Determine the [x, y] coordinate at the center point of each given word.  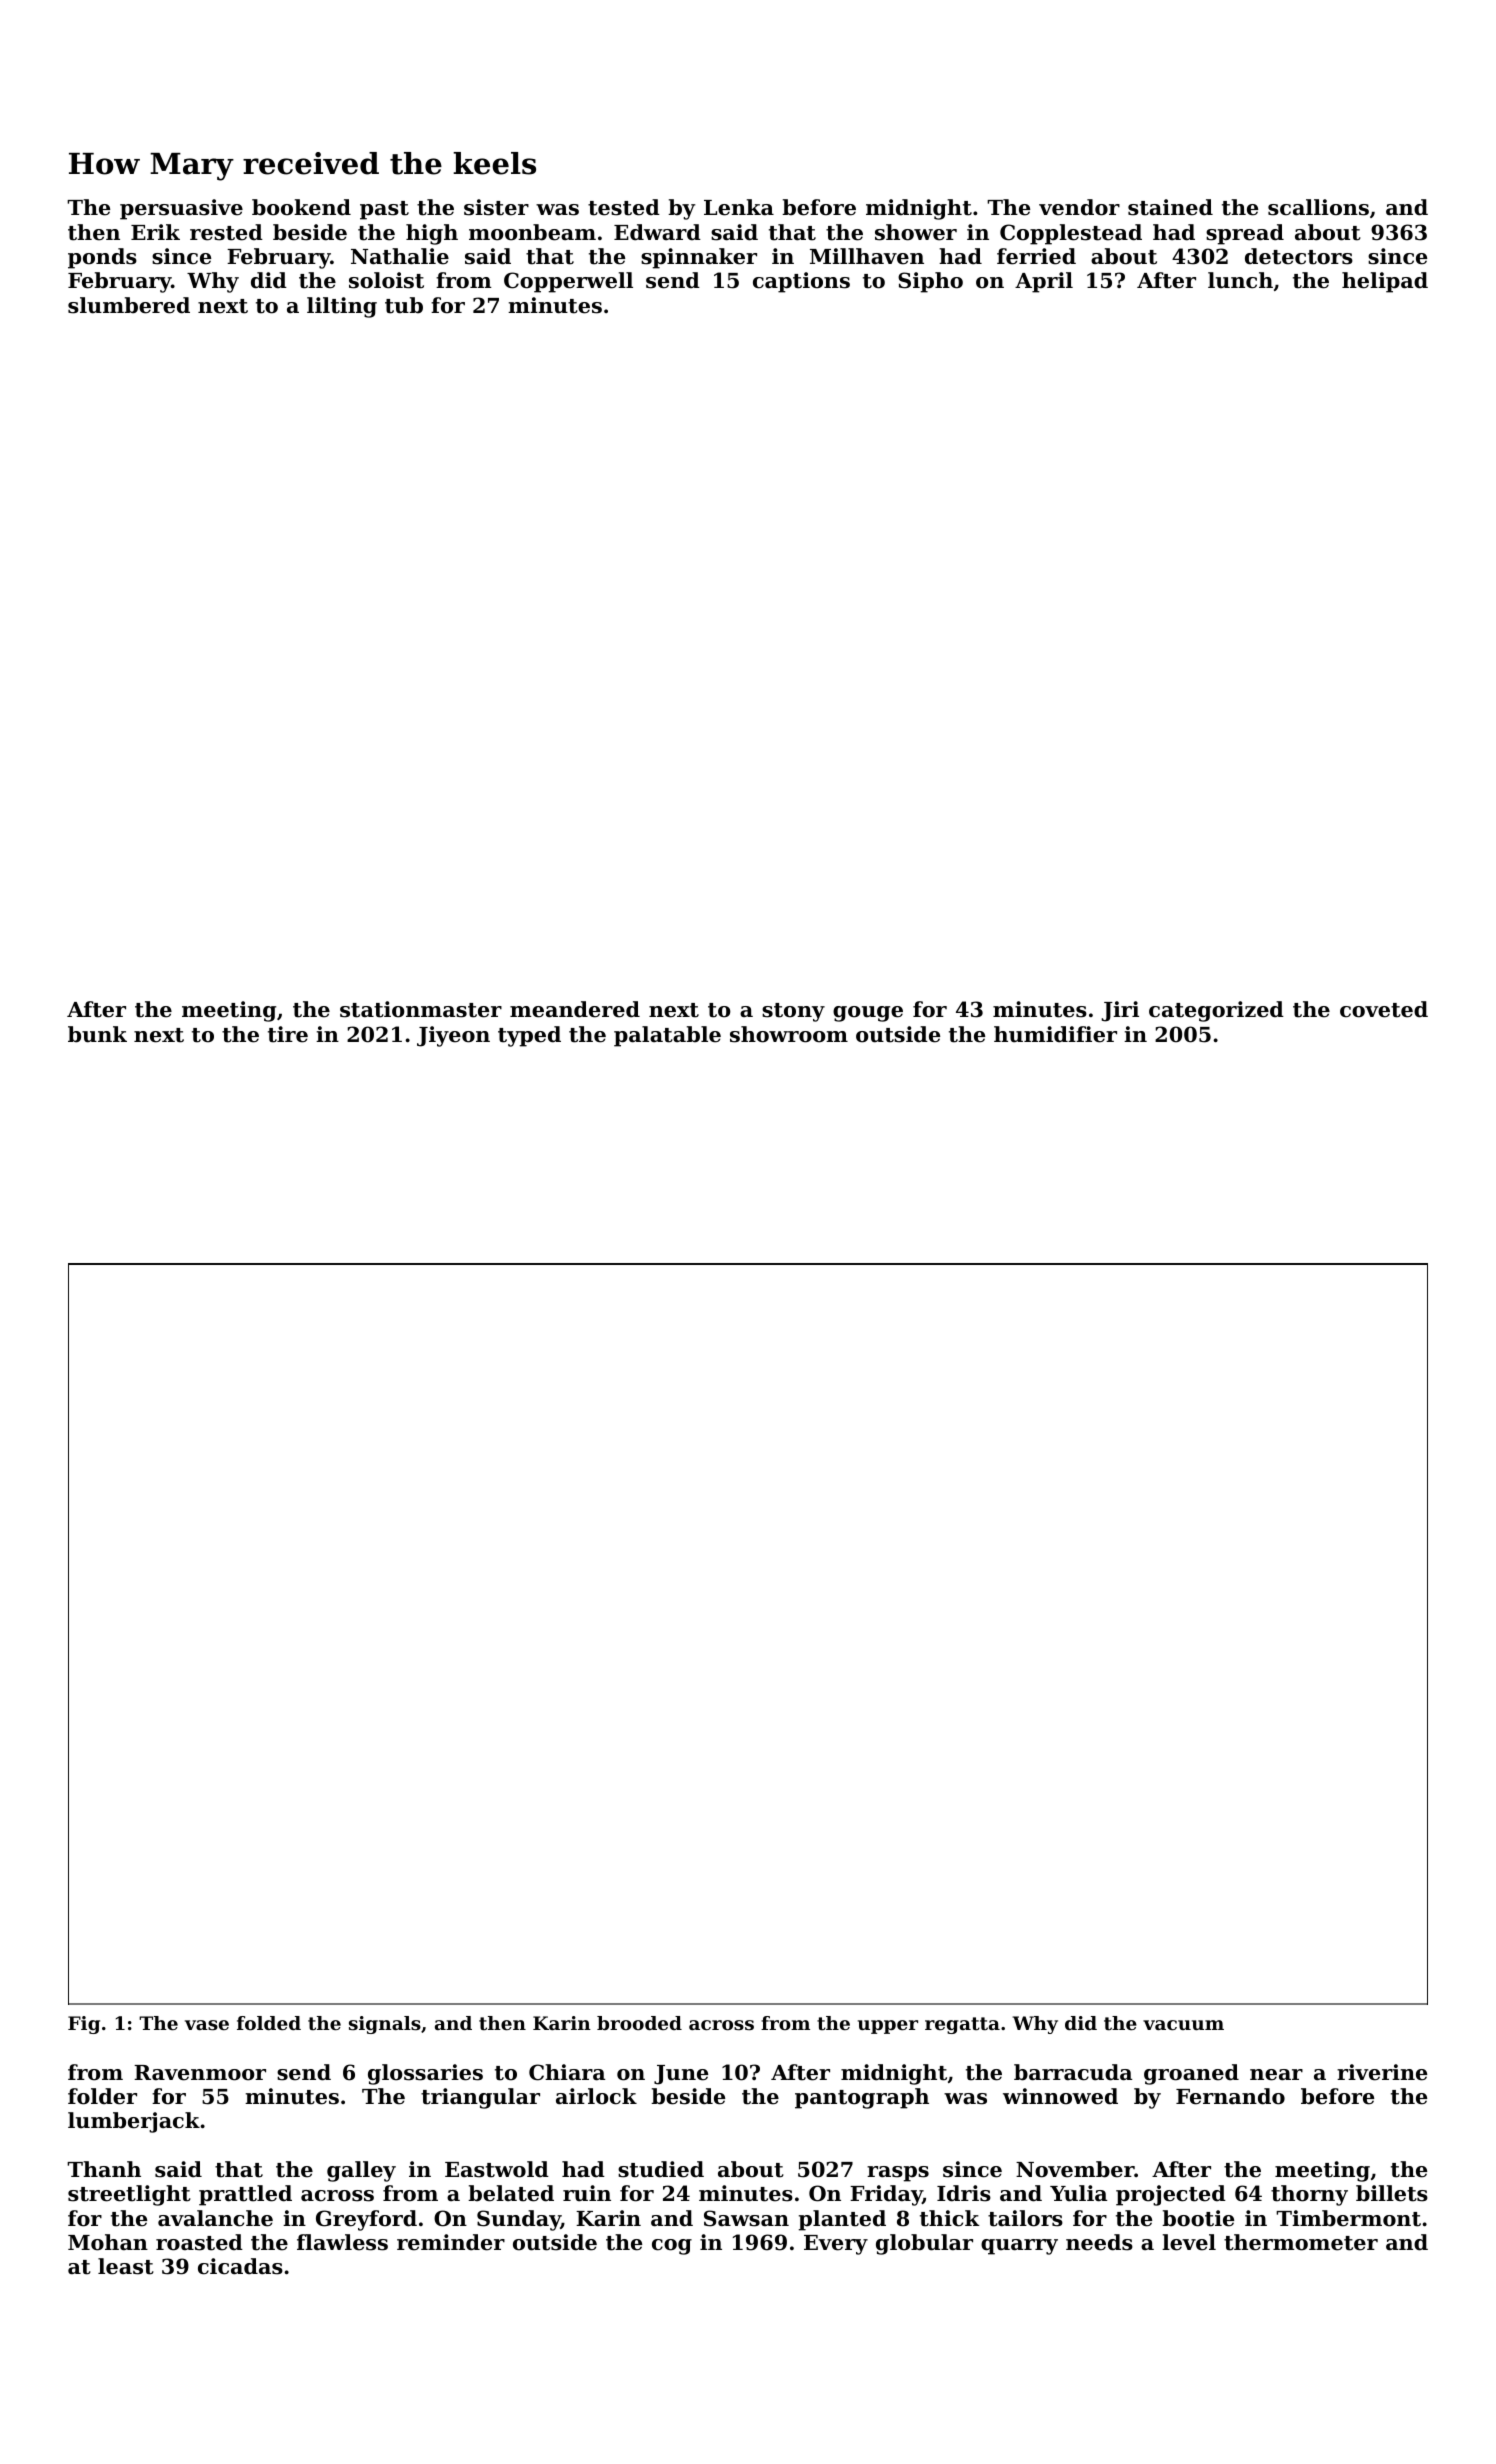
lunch [1240, 280]
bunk [97, 1034]
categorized [1216, 1011]
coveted [1384, 1009]
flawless [342, 2242]
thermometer [1301, 2242]
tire [288, 1034]
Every [836, 2245]
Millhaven [867, 256]
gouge [868, 1014]
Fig [84, 2025]
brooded [639, 2023]
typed [529, 1036]
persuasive [181, 209]
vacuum [1183, 2025]
